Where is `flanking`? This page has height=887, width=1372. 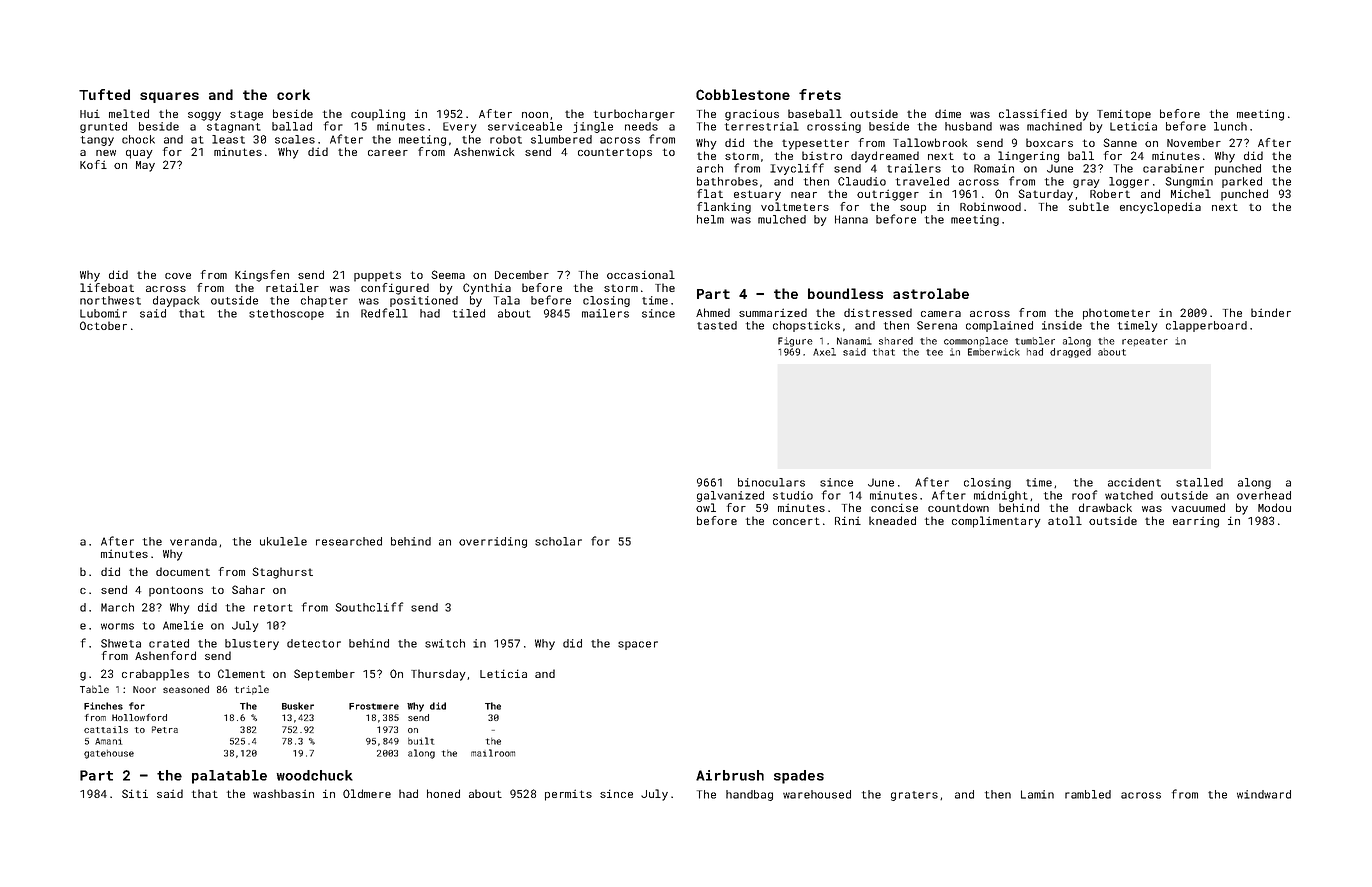 flanking is located at coordinates (724, 208).
